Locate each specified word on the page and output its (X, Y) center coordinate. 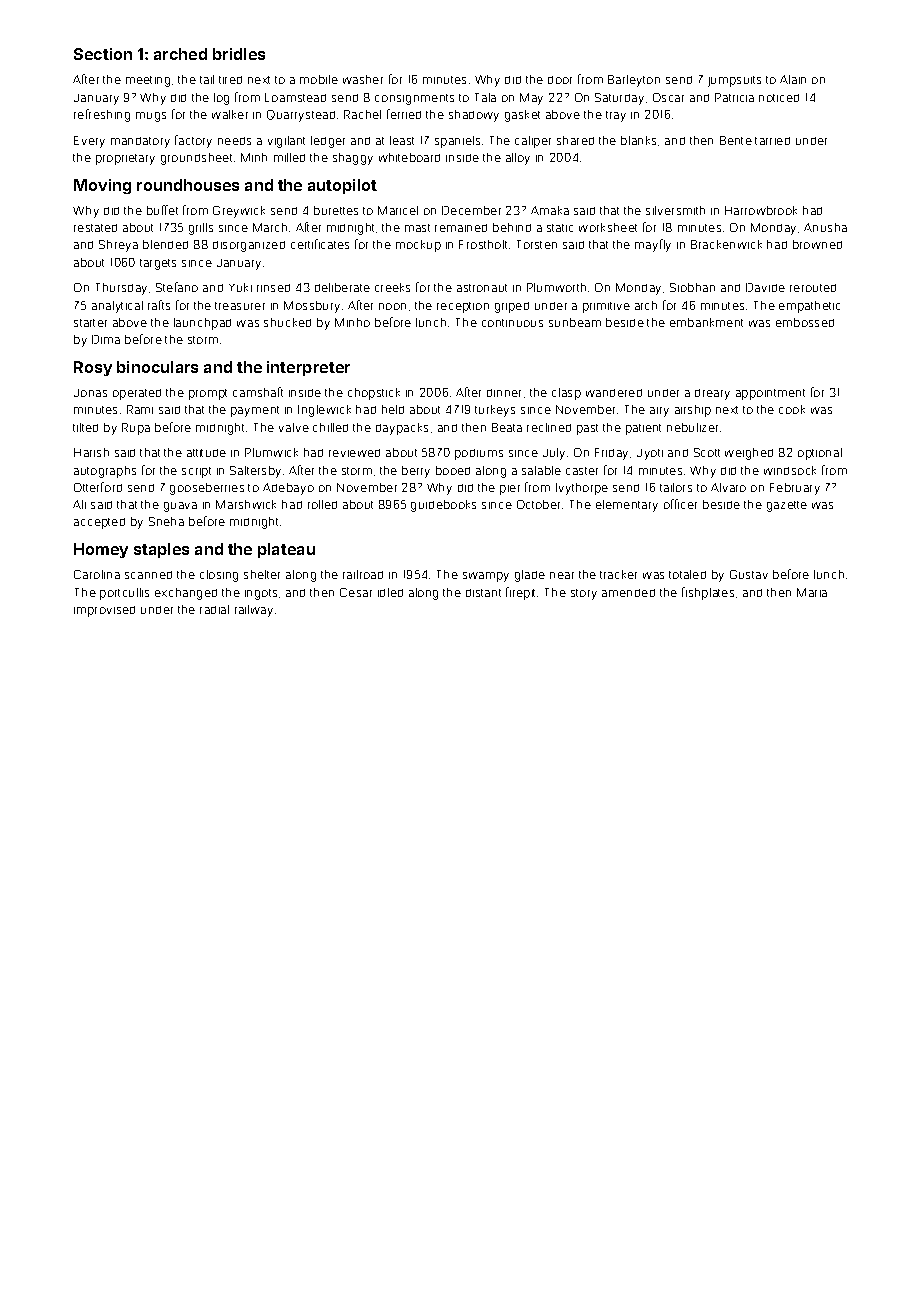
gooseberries (207, 489)
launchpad (202, 324)
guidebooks (443, 506)
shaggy (353, 159)
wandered (614, 393)
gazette (787, 506)
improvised (104, 611)
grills (201, 229)
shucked (287, 322)
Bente (736, 140)
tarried (772, 141)
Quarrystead (301, 116)
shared (575, 140)
